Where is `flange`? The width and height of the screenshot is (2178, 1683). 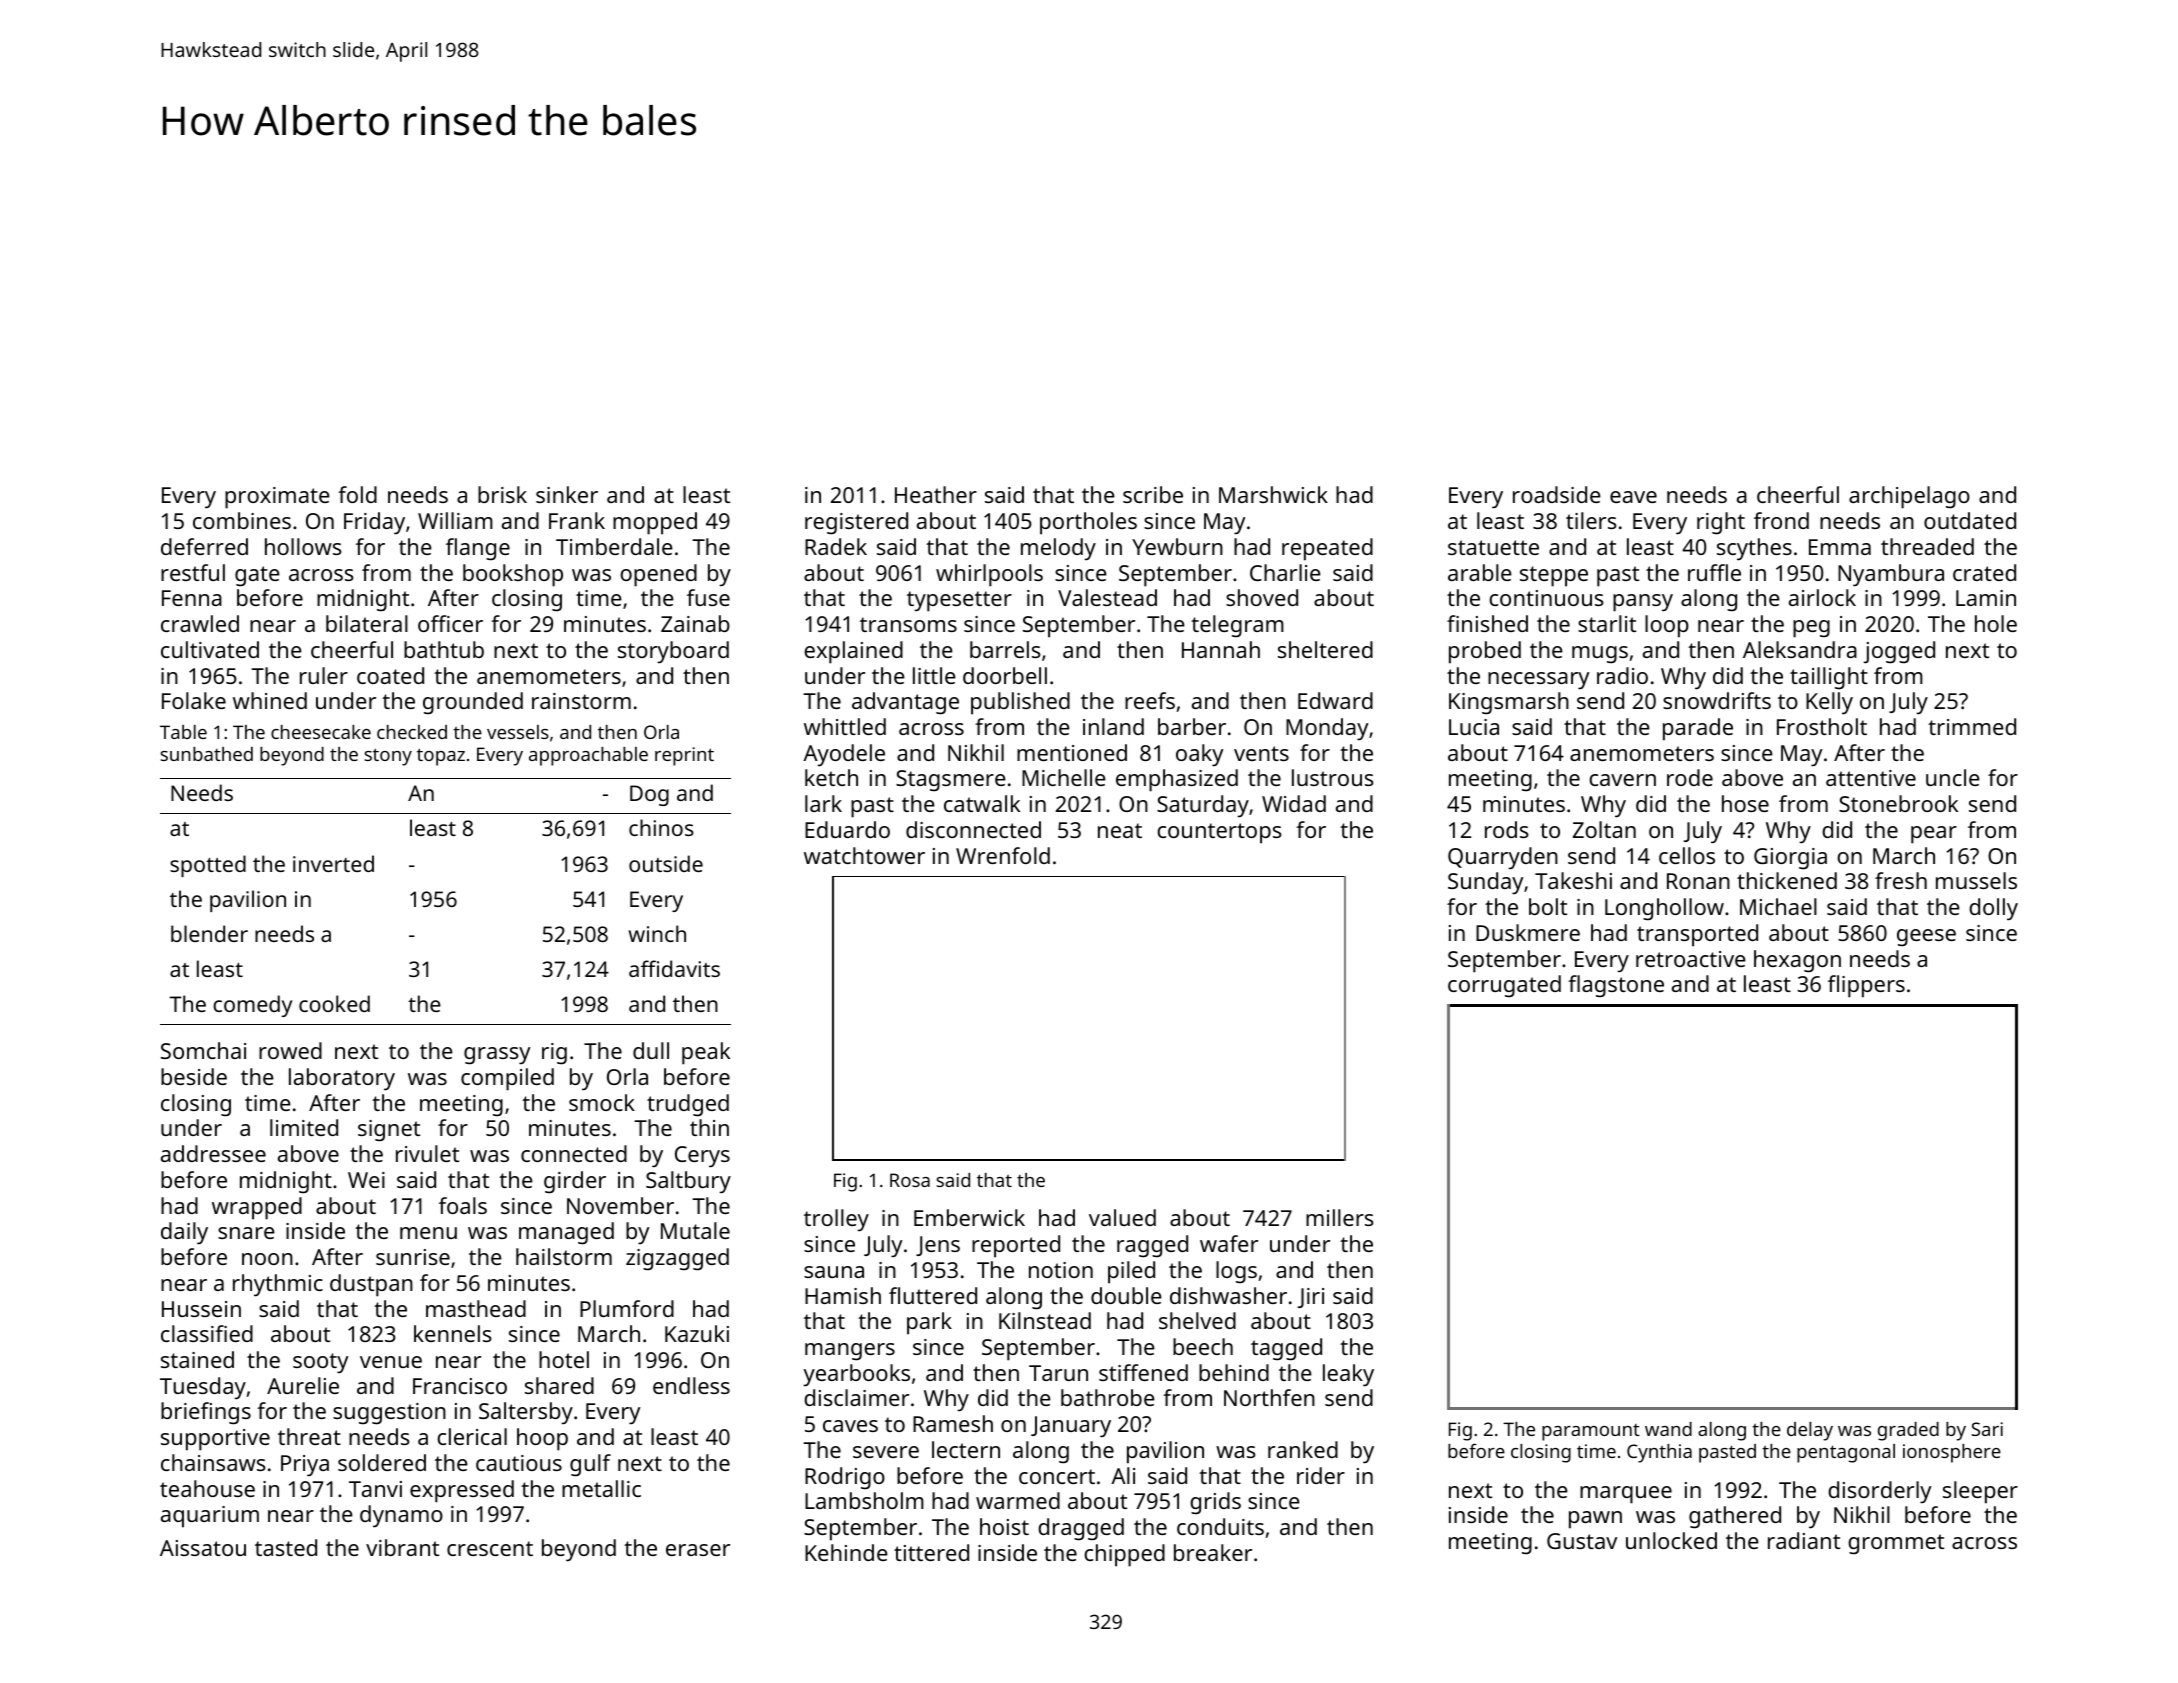
flange is located at coordinates (478, 549).
